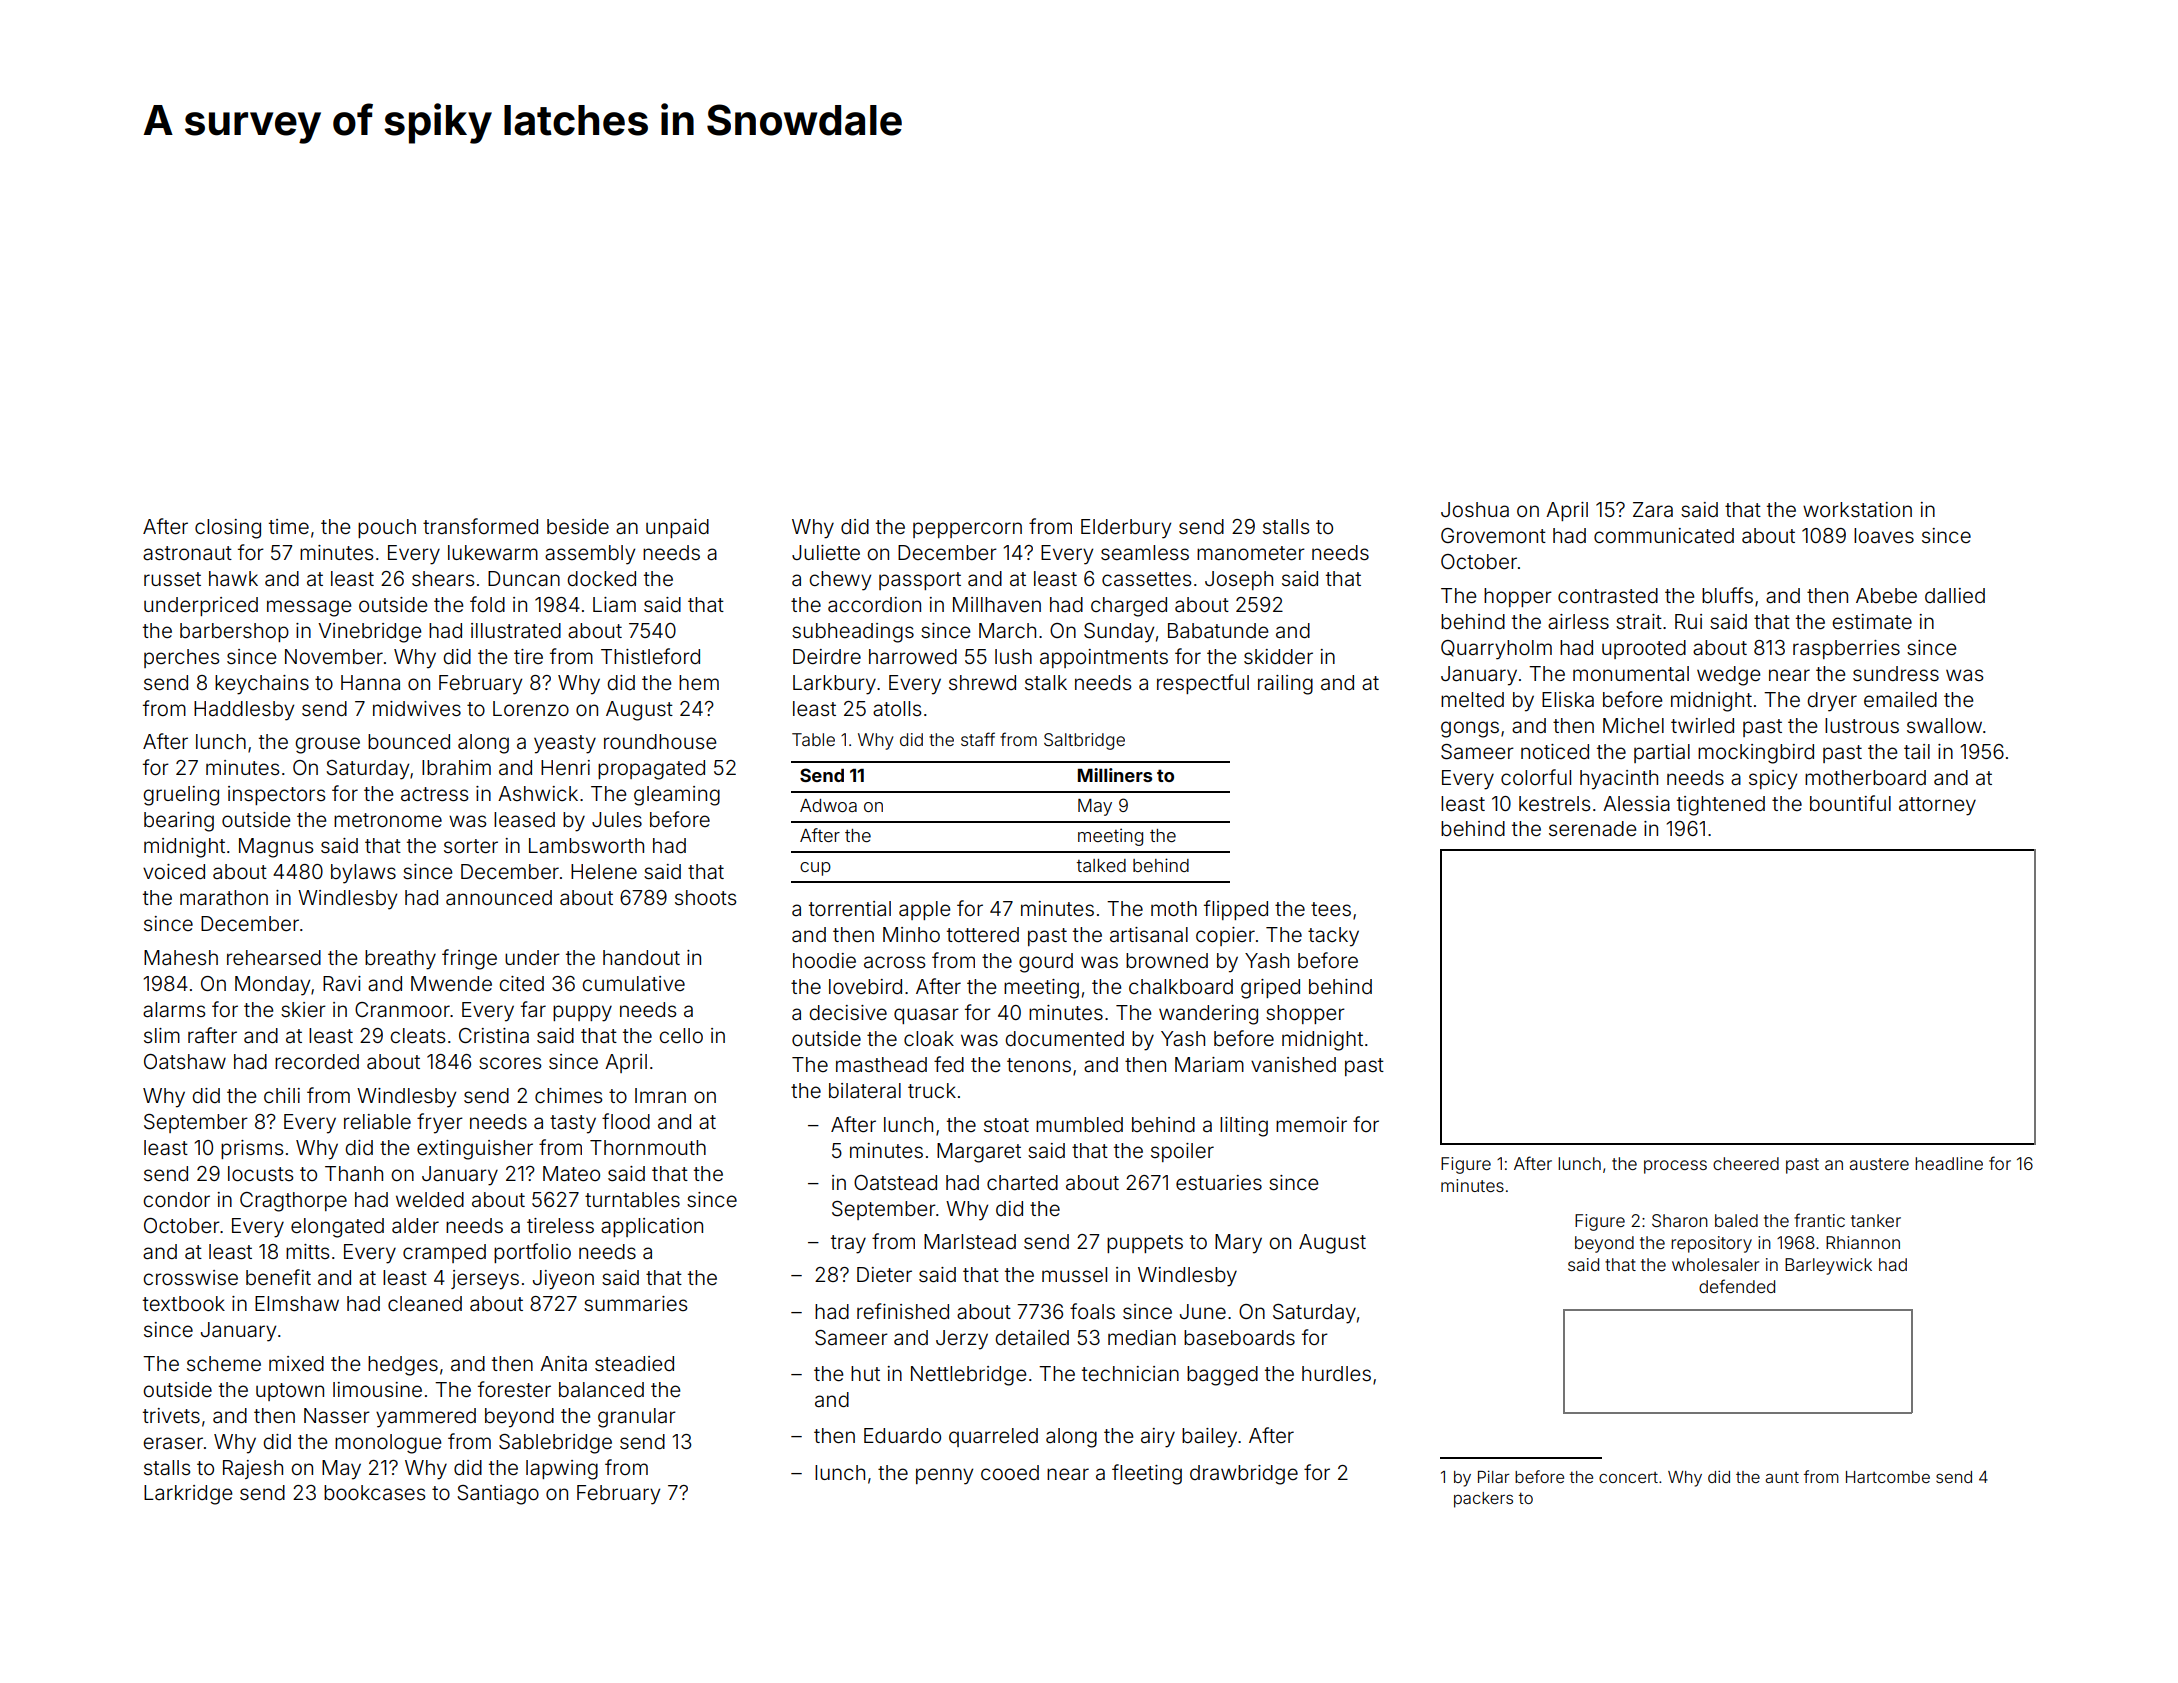 This image has width=2178, height=1683. What do you see at coordinates (582, 1013) in the image?
I see `puppy` at bounding box center [582, 1013].
